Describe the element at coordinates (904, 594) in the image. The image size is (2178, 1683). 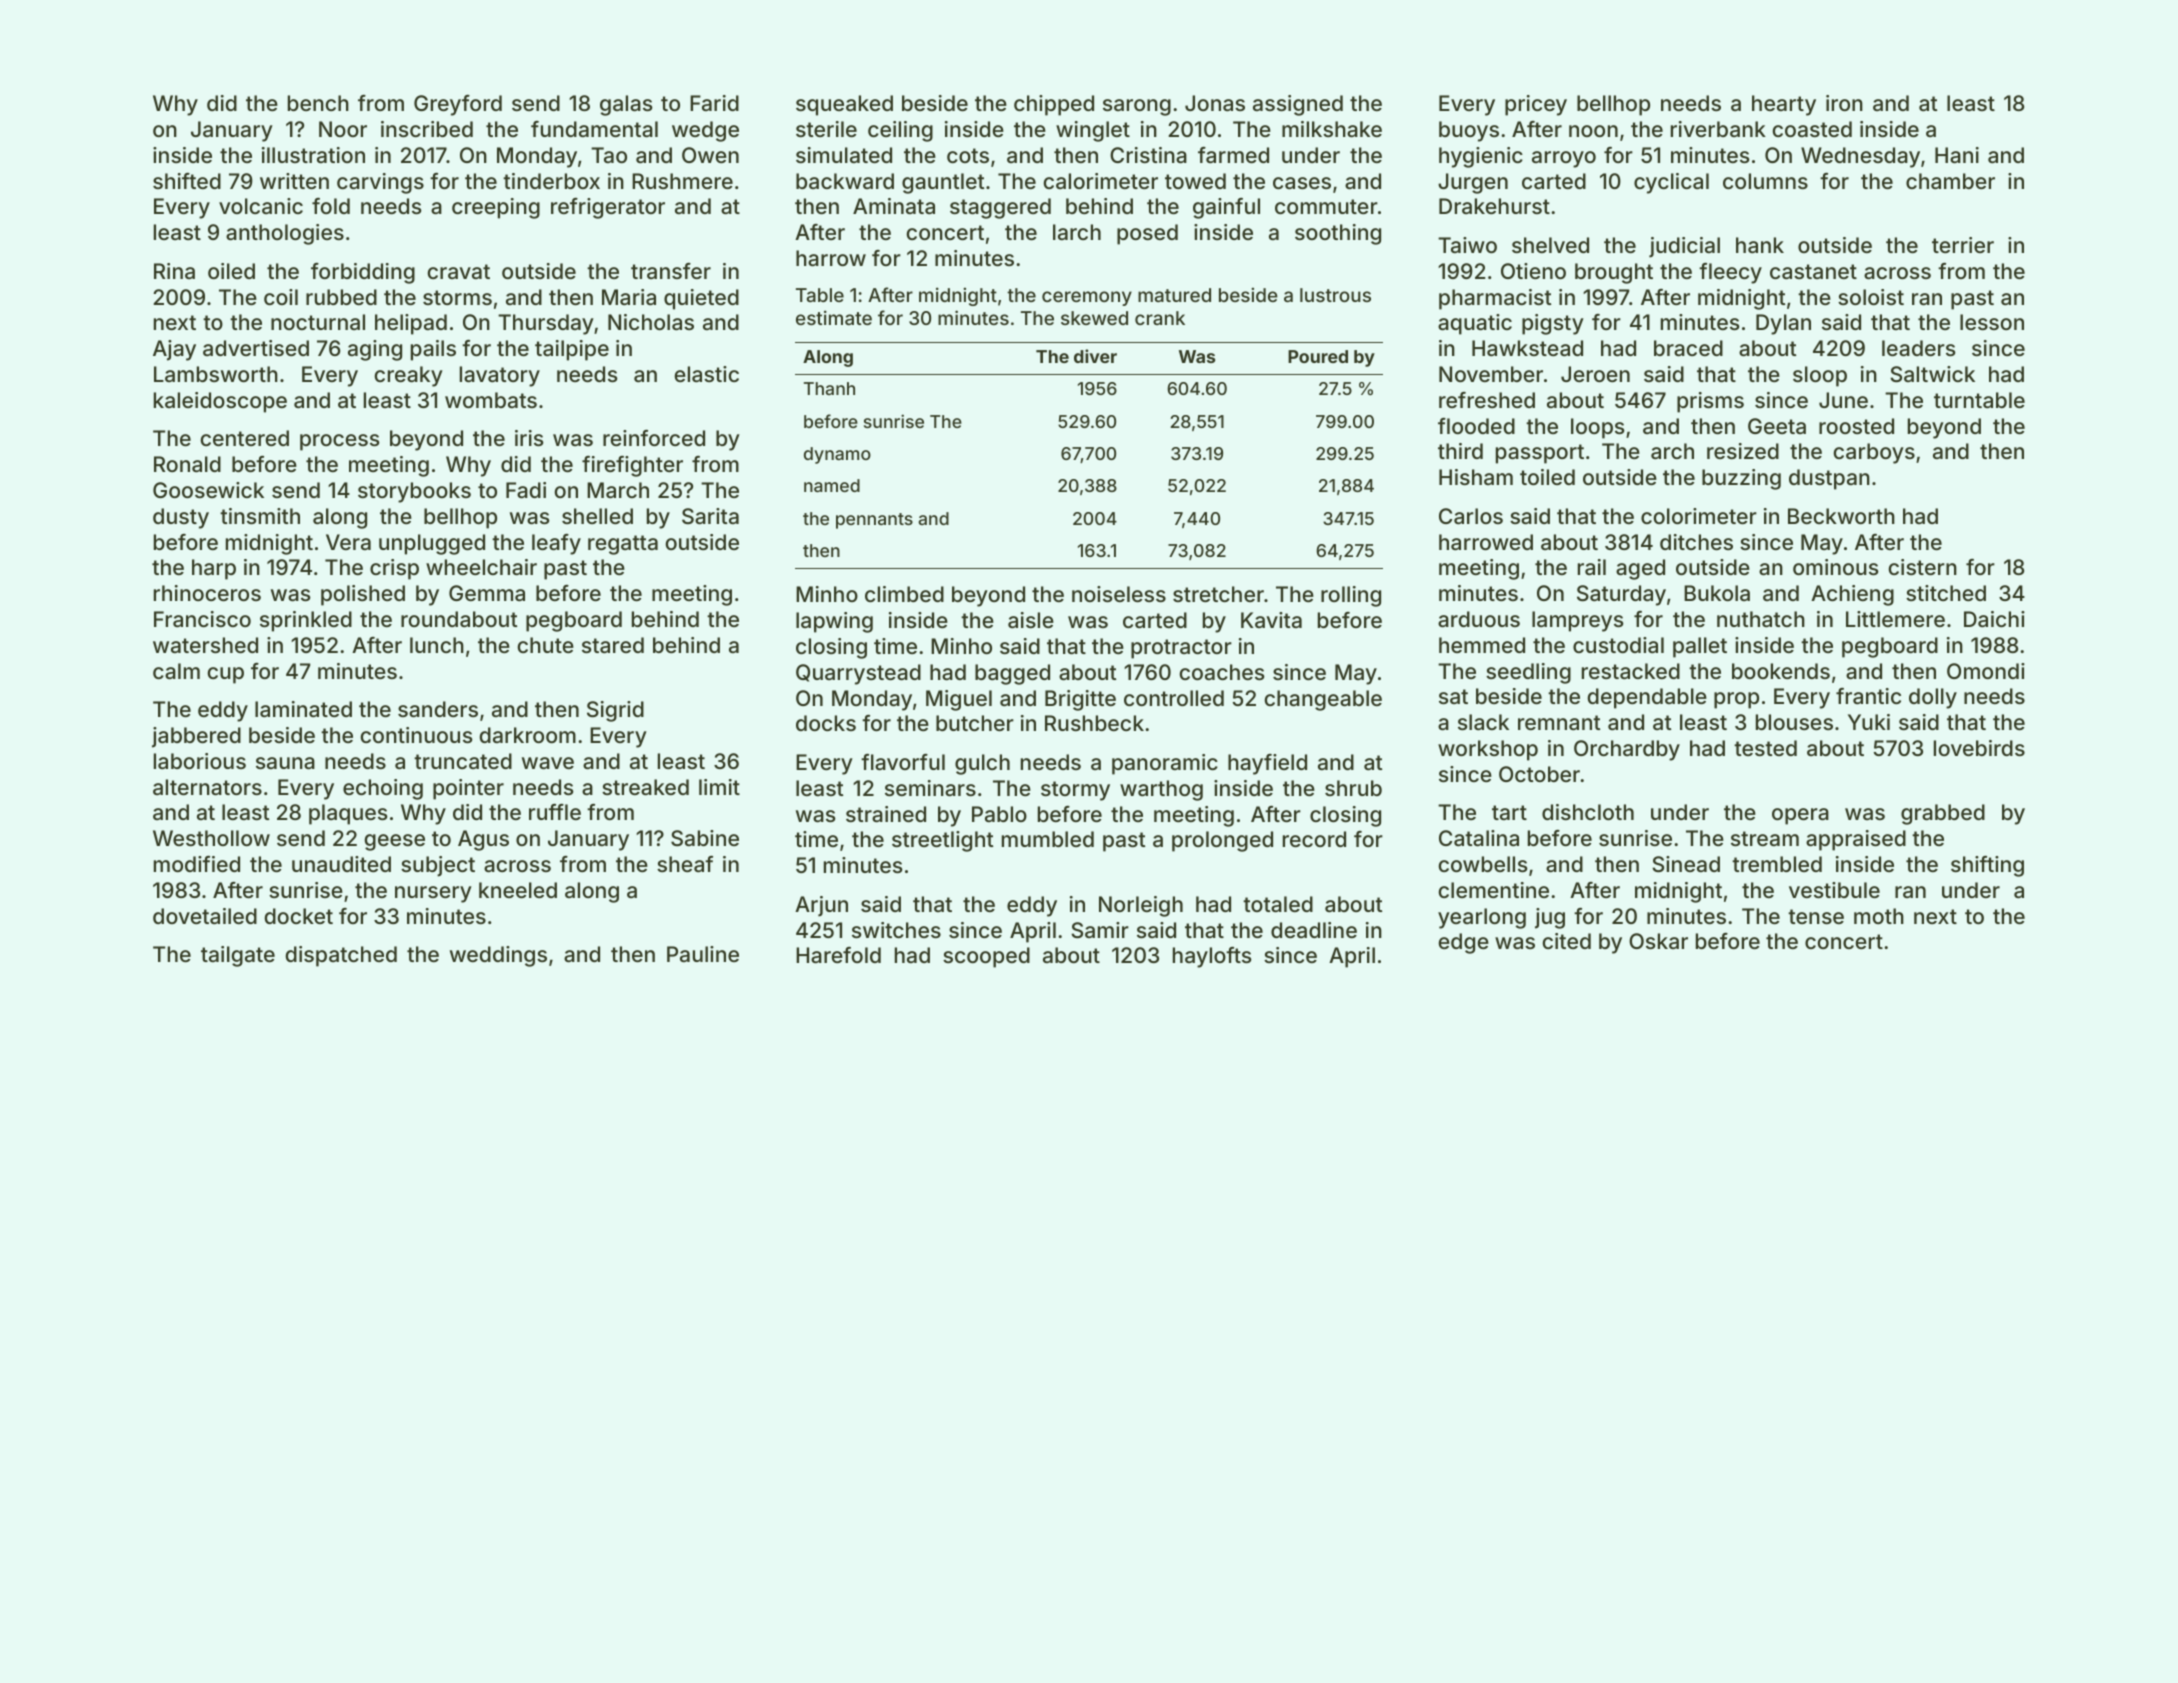
I see `climbed` at that location.
